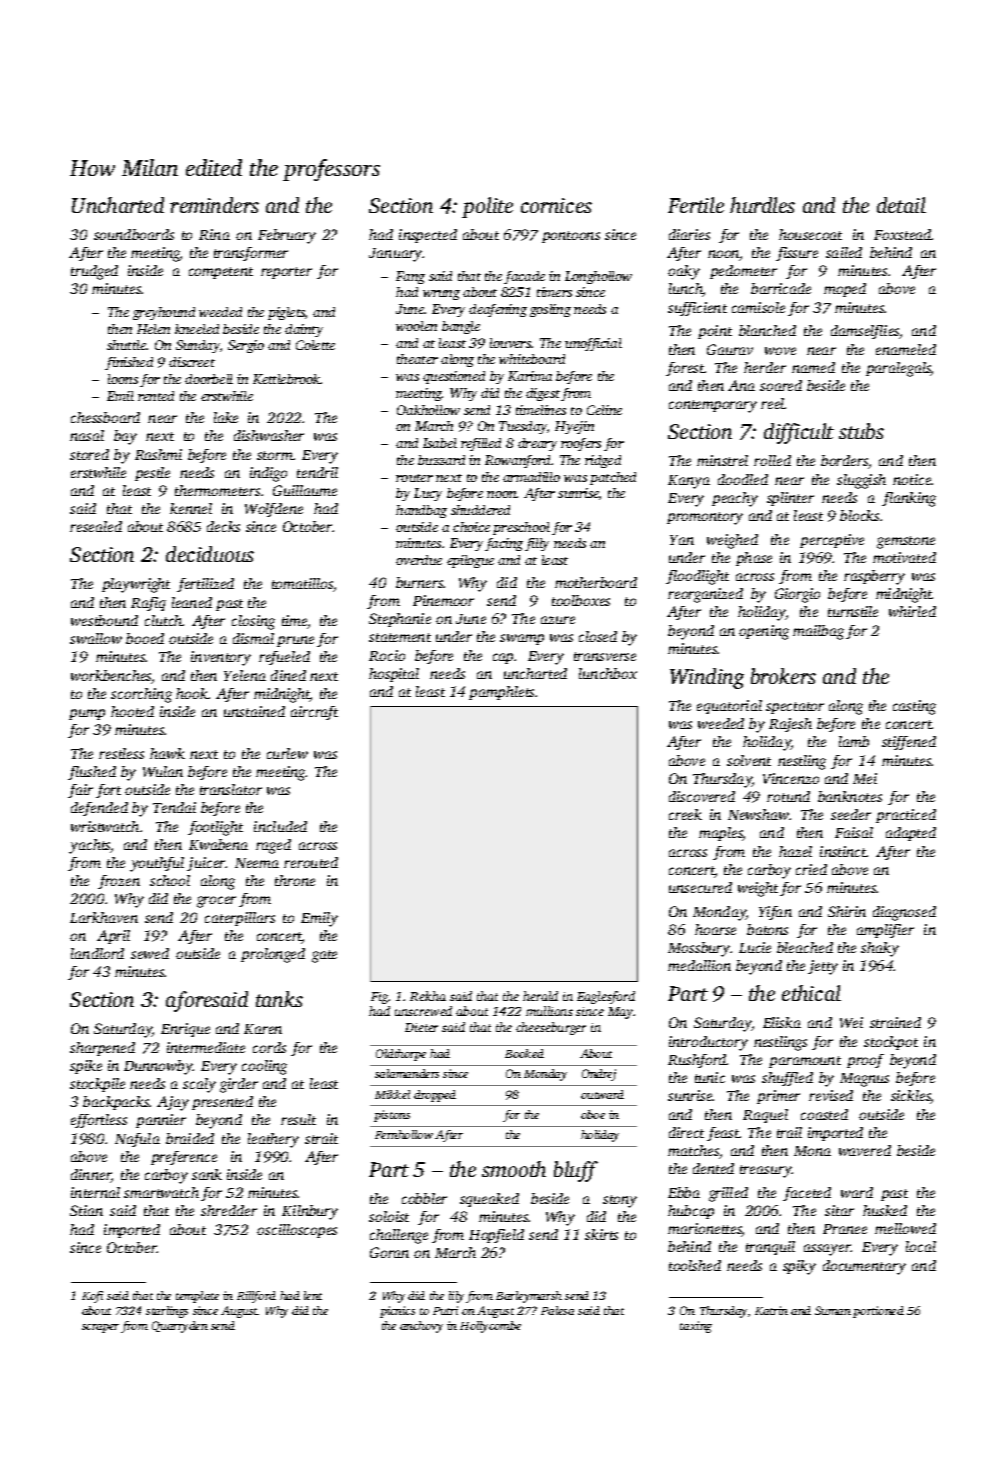  I want to click on shredder, so click(229, 1210).
